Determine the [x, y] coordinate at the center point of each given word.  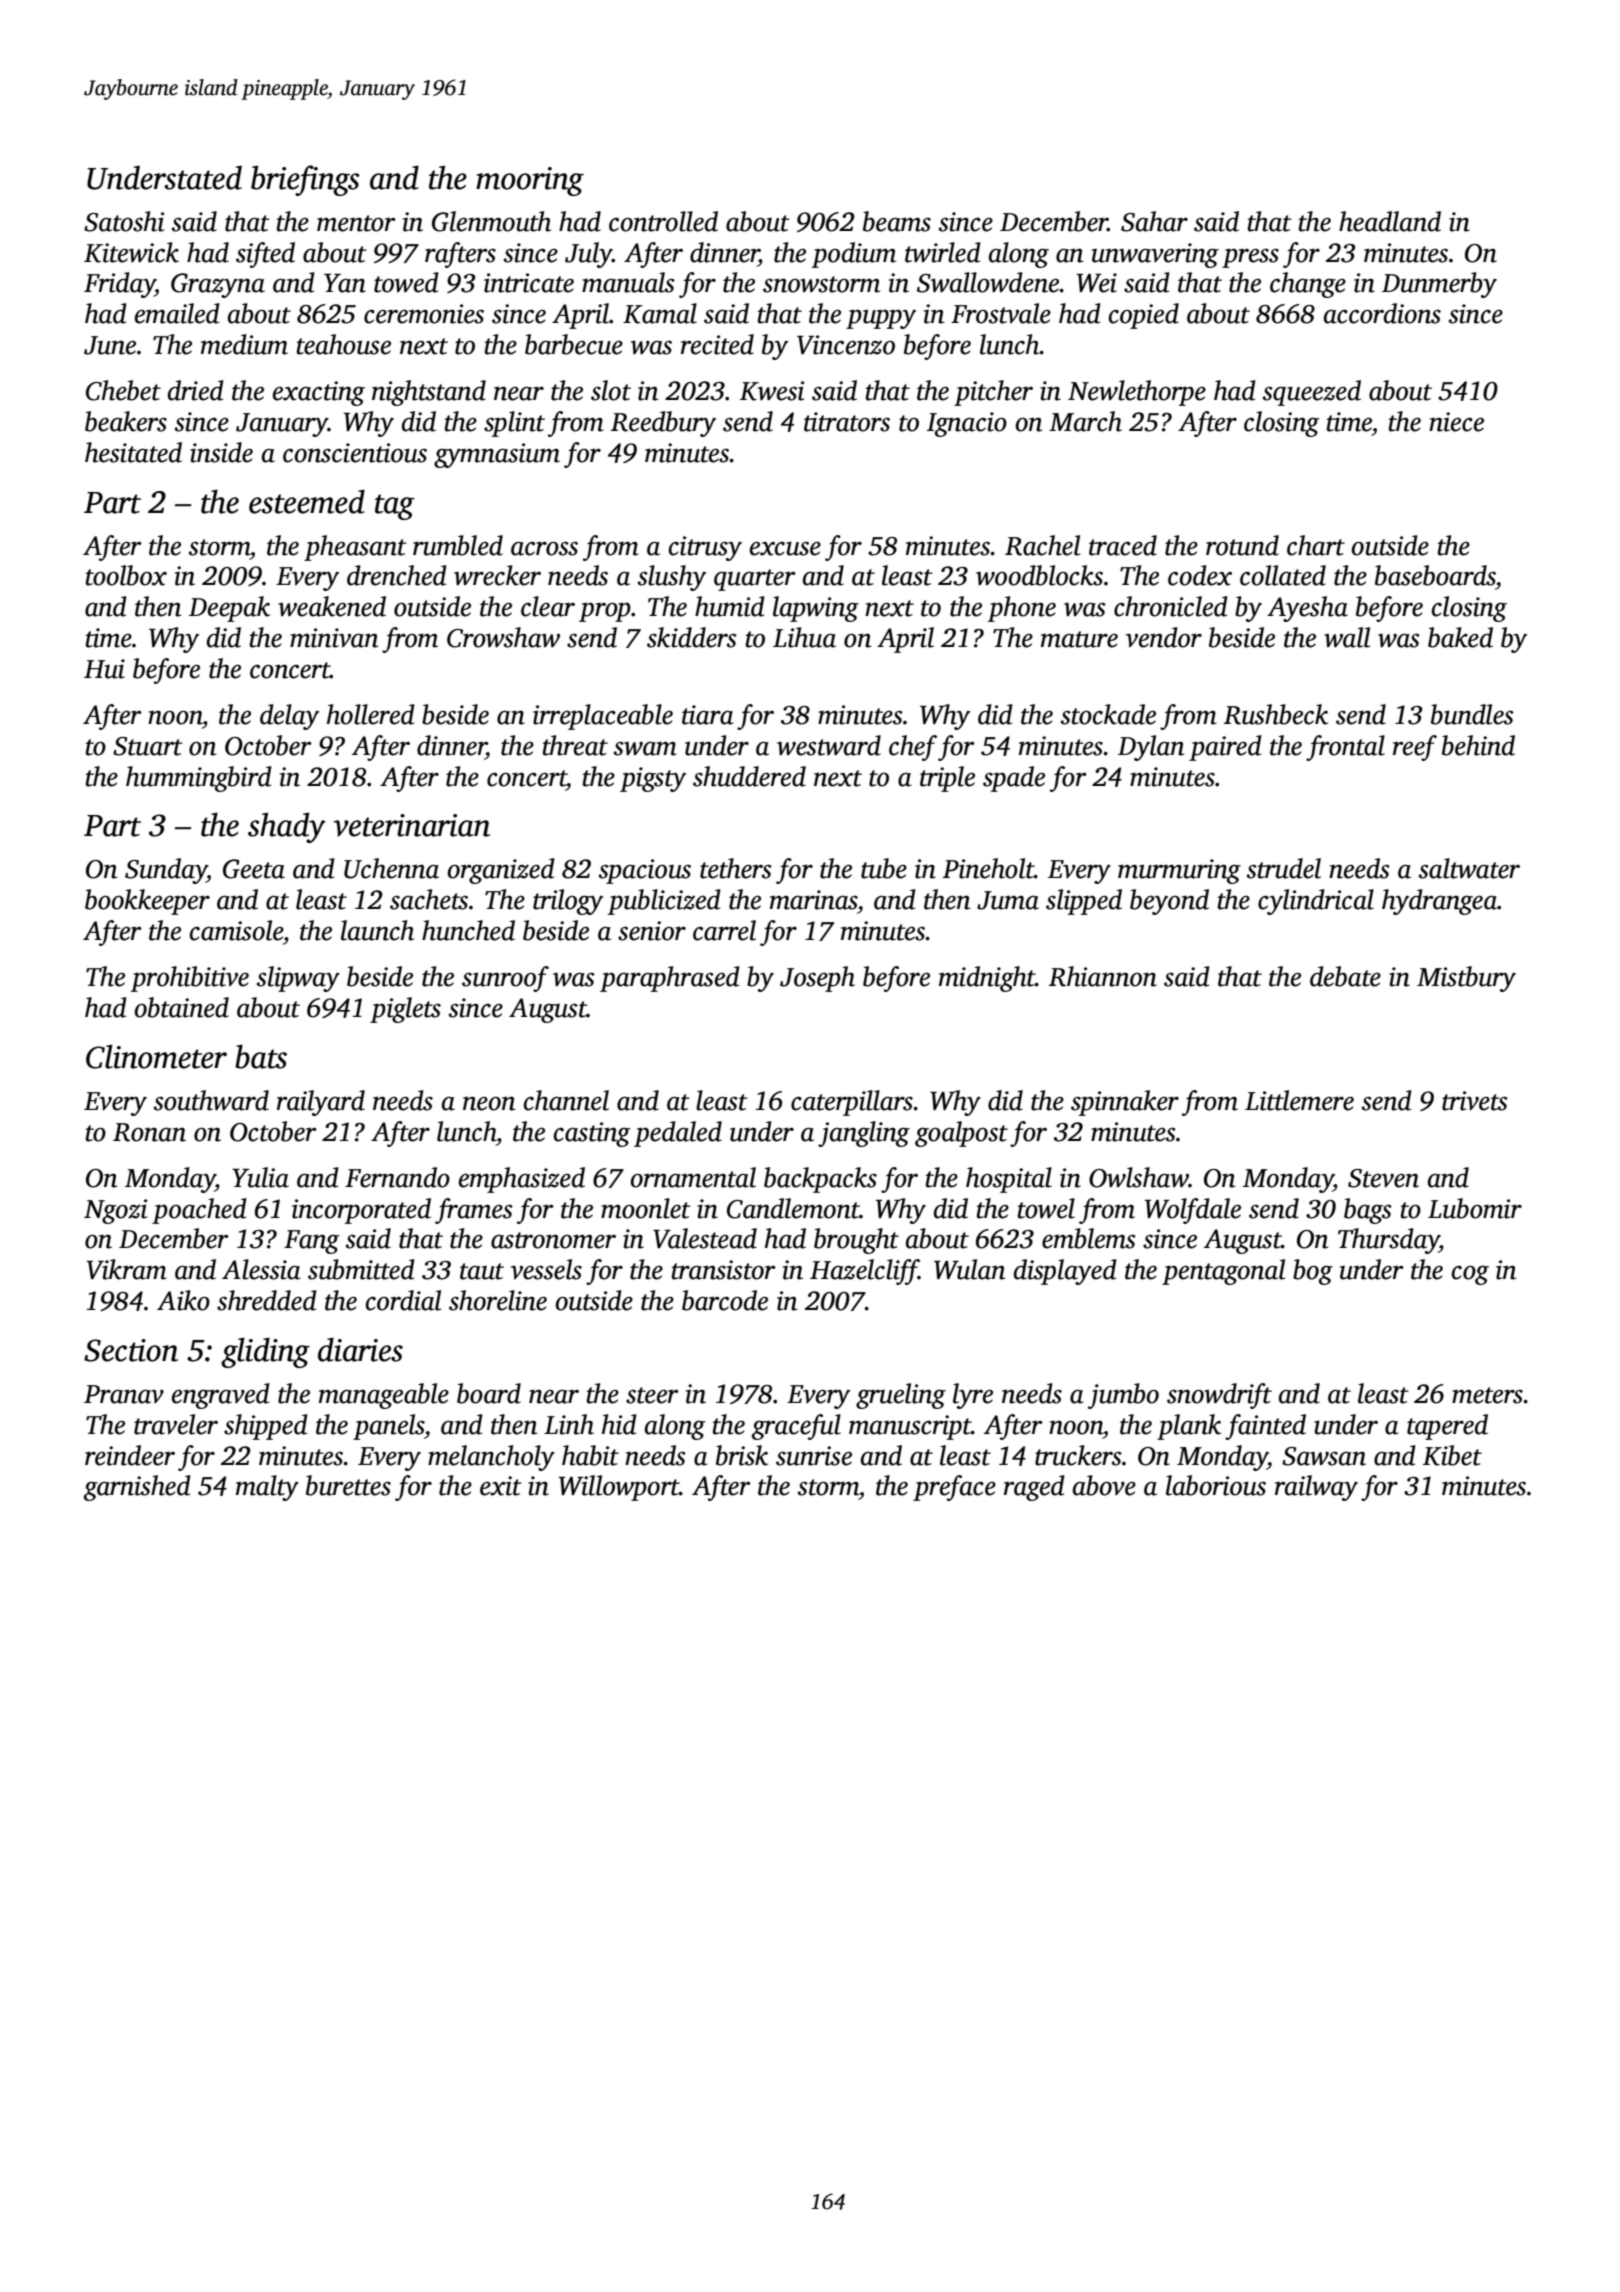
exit [501, 1486]
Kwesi [772, 391]
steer [652, 1395]
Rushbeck [1276, 714]
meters [1487, 1395]
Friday [119, 285]
